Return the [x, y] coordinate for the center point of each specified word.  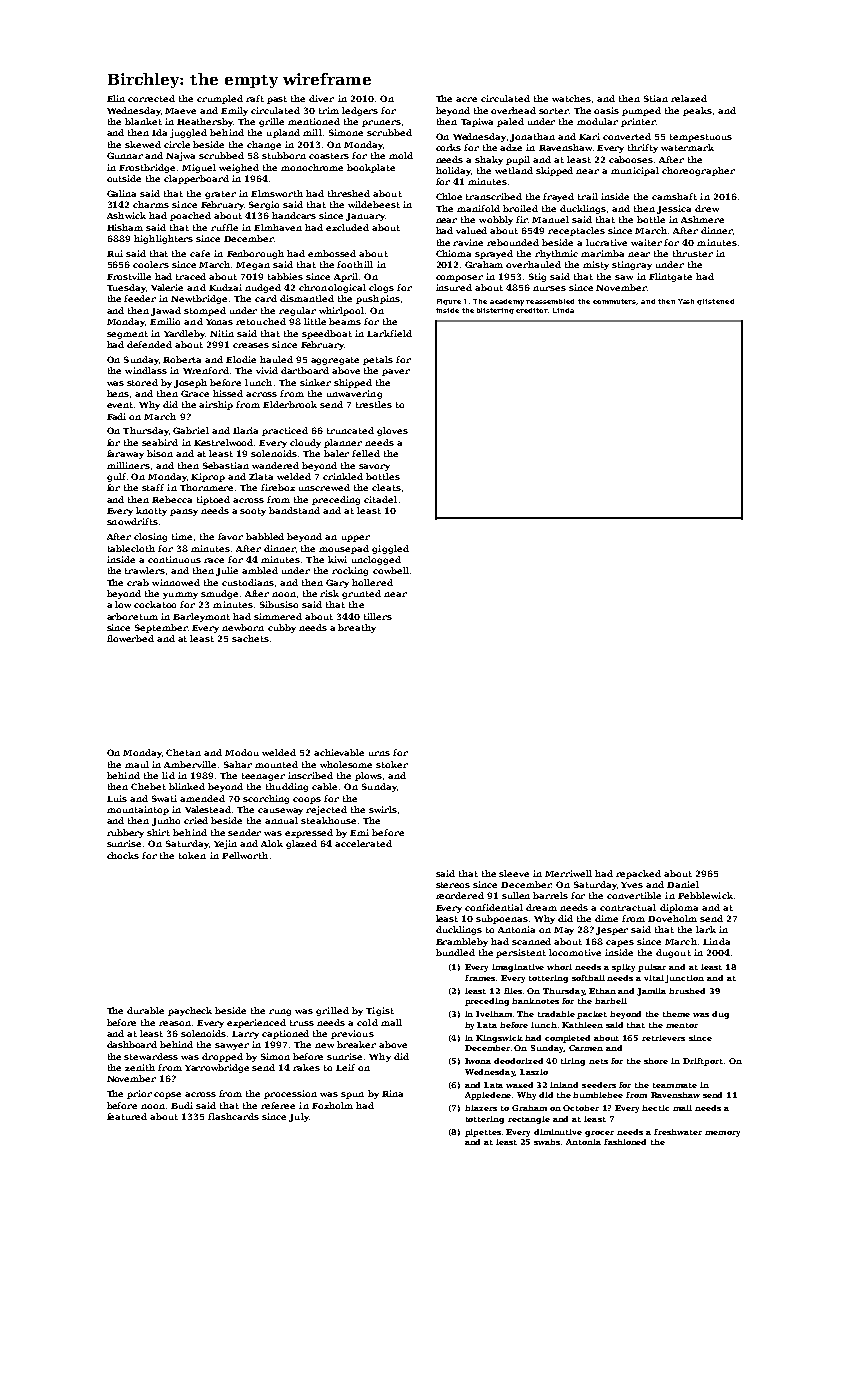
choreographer [698, 171]
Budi [182, 1105]
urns [379, 753]
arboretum [132, 616]
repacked [638, 874]
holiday [453, 171]
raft [255, 98]
